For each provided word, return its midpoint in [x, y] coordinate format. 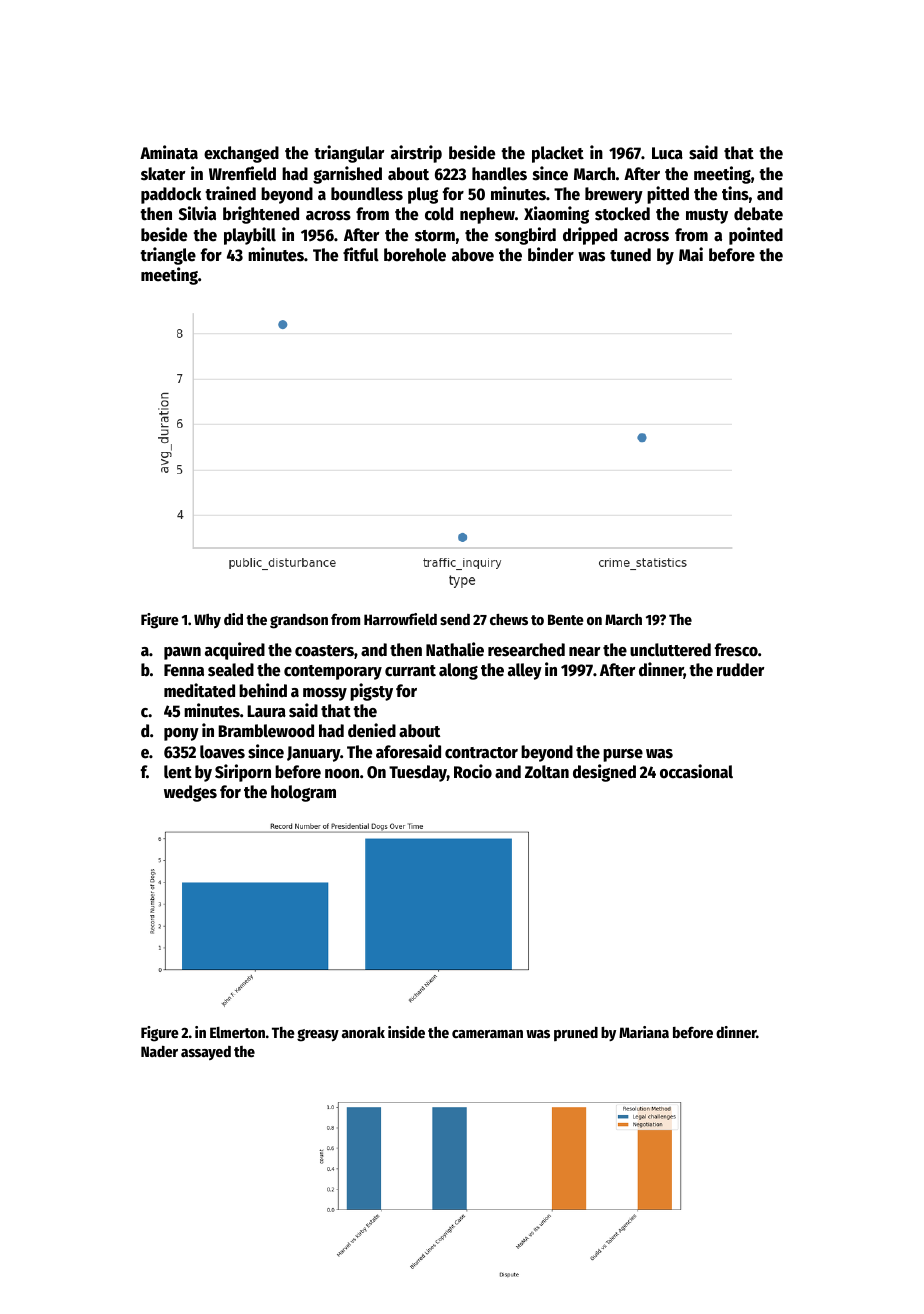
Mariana [644, 1032]
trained [230, 193]
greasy [318, 1035]
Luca [667, 153]
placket [558, 154]
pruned [576, 1034]
